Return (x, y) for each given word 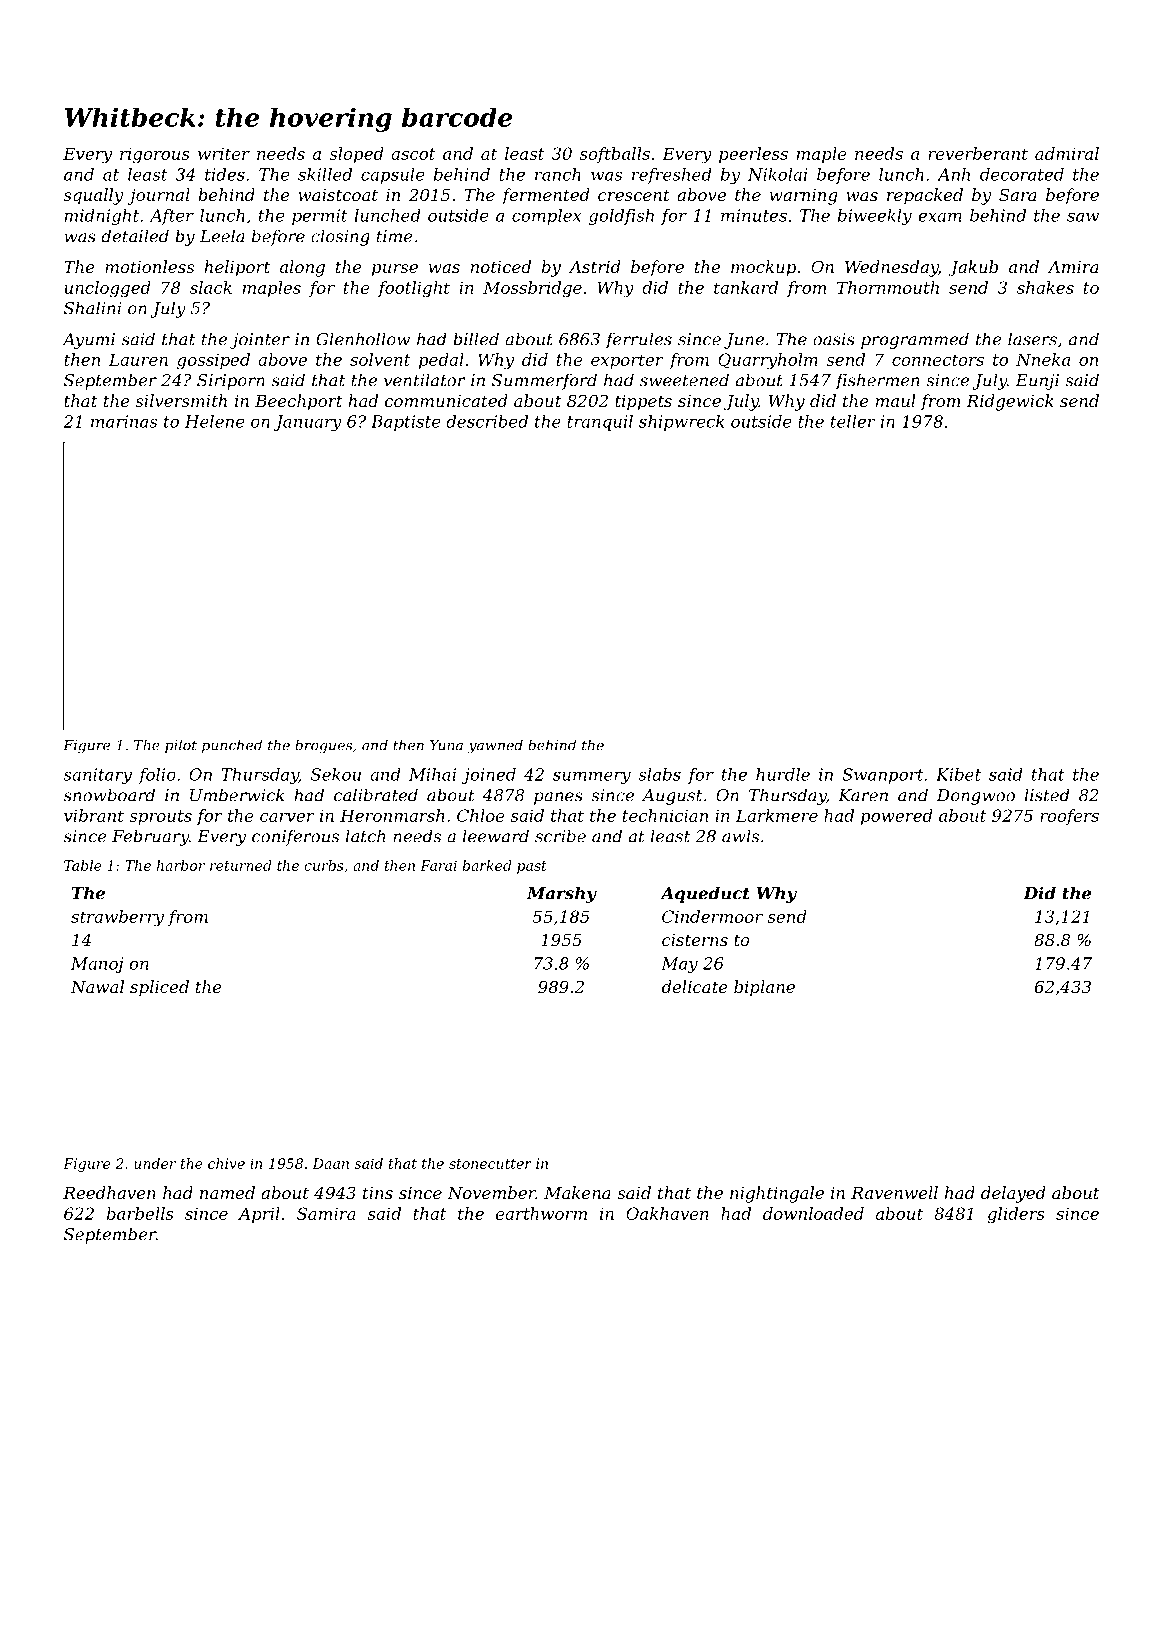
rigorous (155, 155)
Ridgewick (1010, 402)
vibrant (94, 815)
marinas (124, 421)
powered (896, 817)
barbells (140, 1213)
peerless (753, 155)
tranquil (600, 423)
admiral (1067, 153)
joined (489, 776)
